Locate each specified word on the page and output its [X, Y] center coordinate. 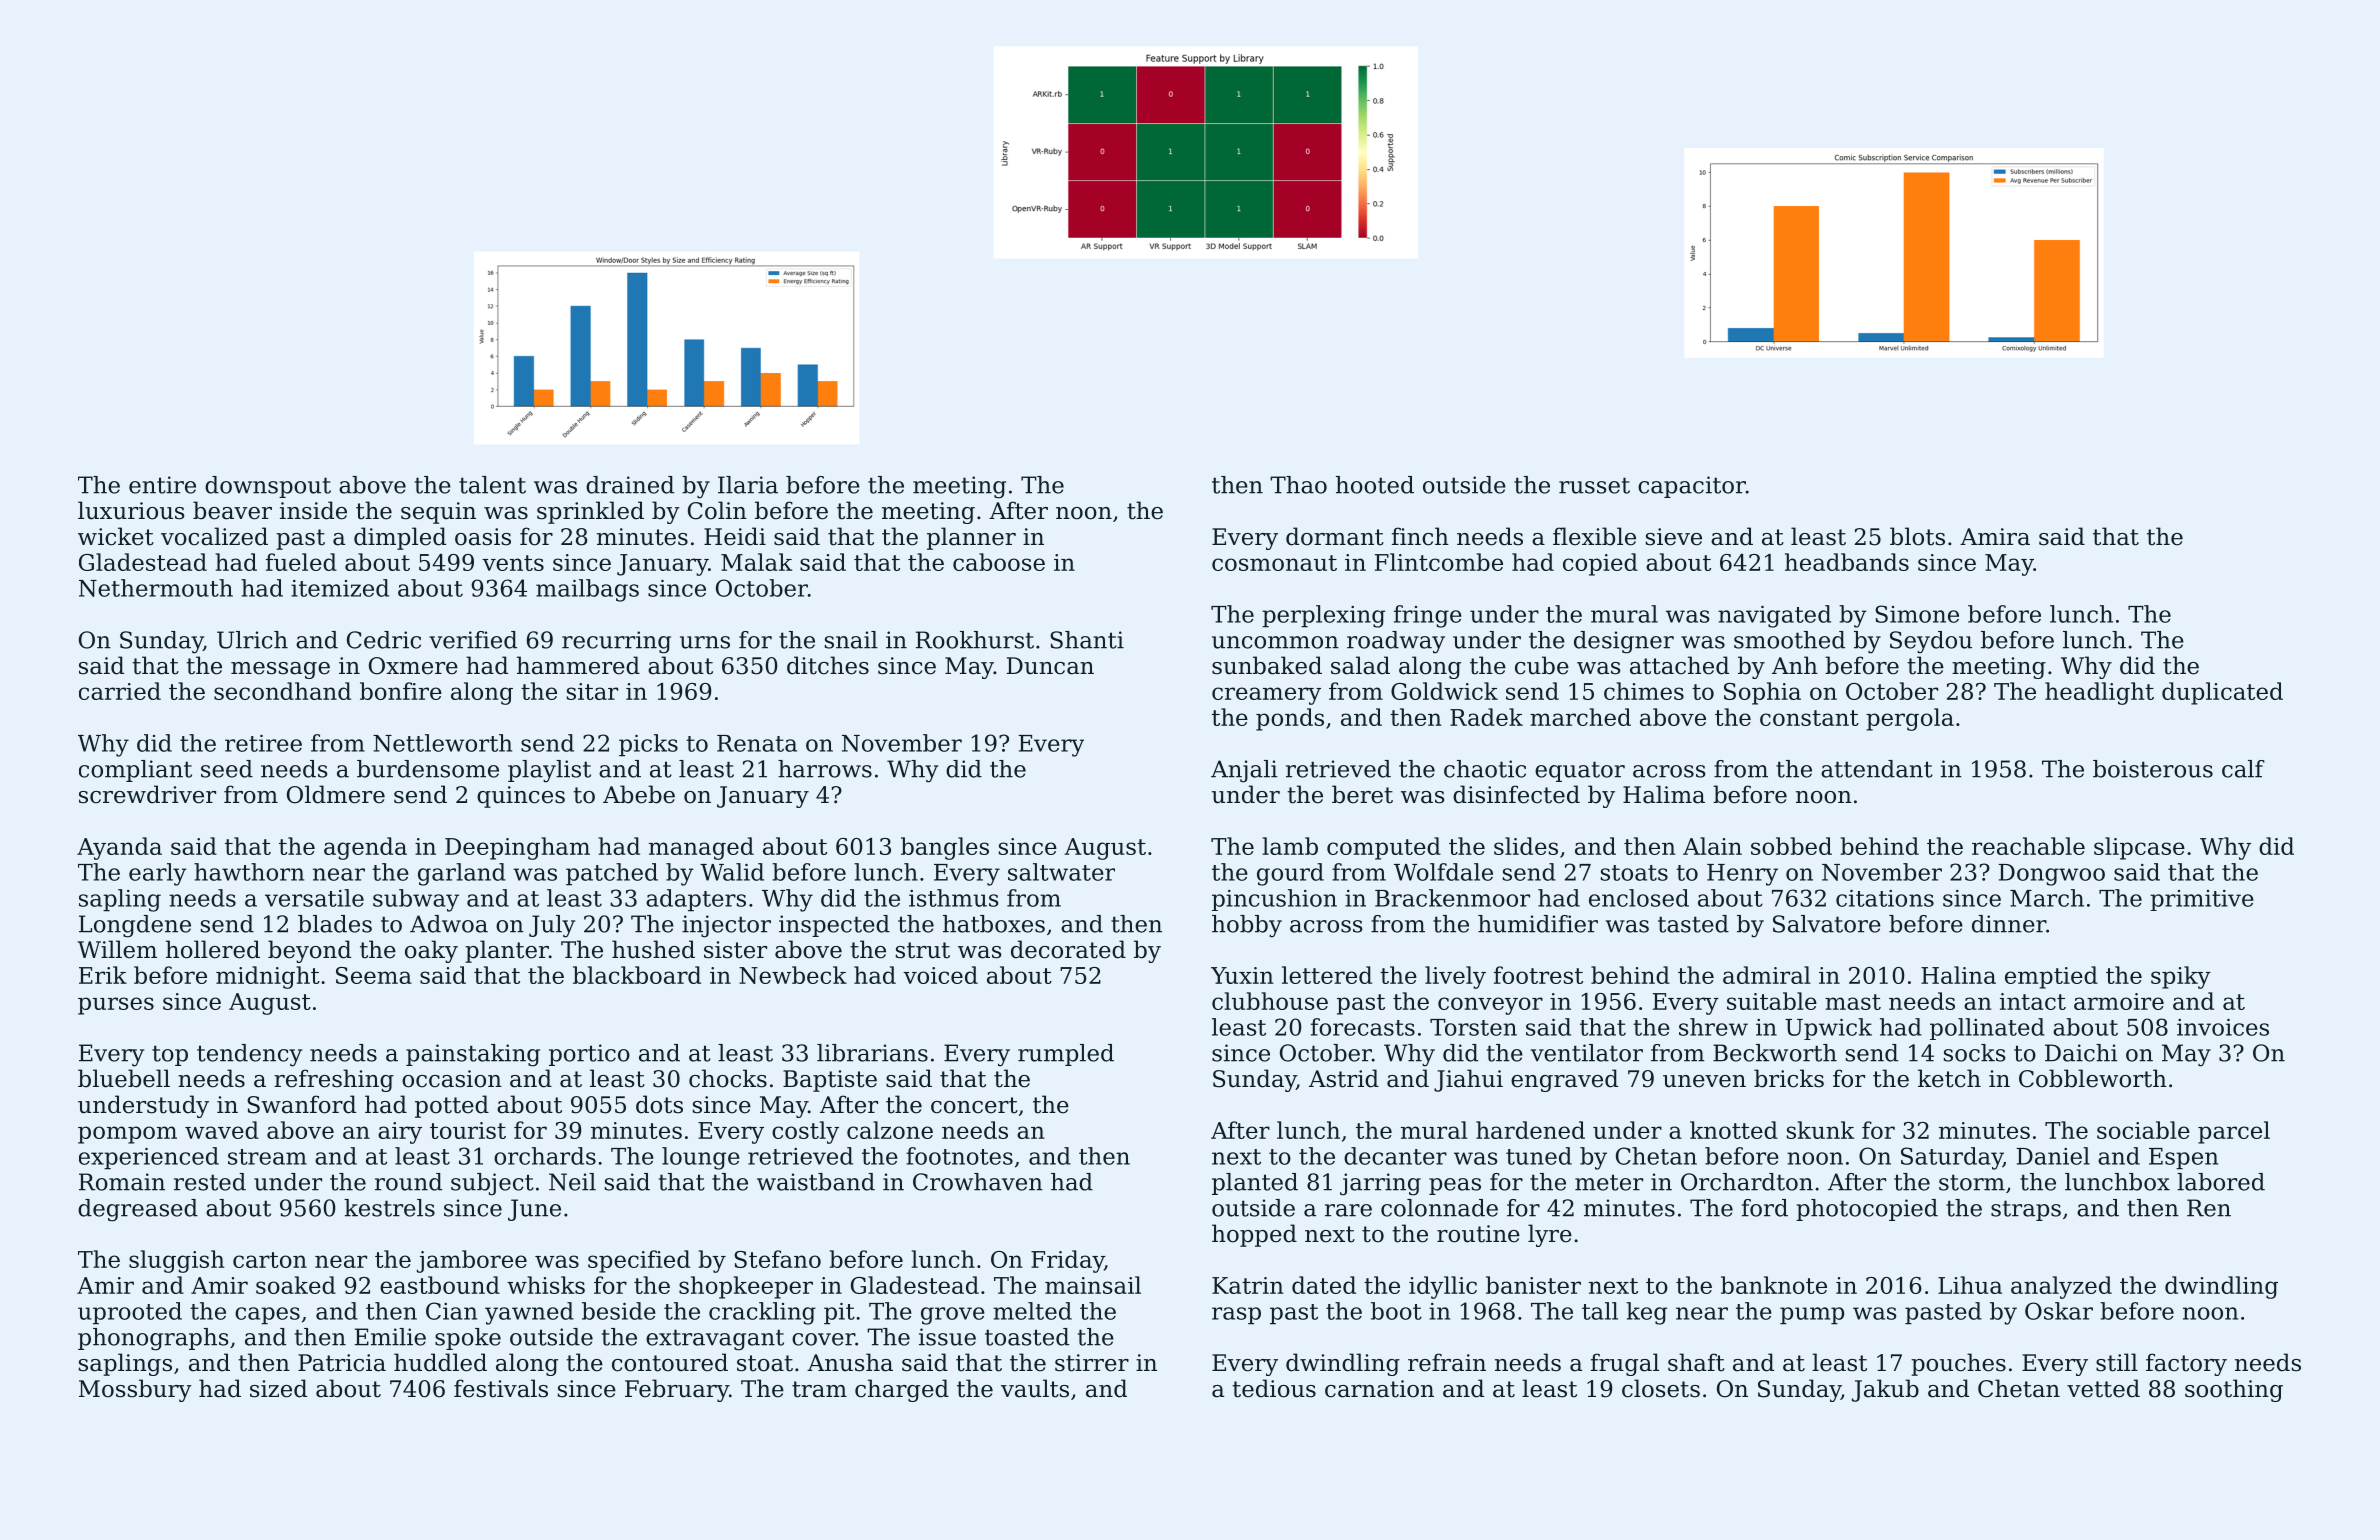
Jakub [1885, 1390]
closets [1661, 1388]
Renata [757, 743]
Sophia [1762, 693]
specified [639, 1261]
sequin [438, 513]
